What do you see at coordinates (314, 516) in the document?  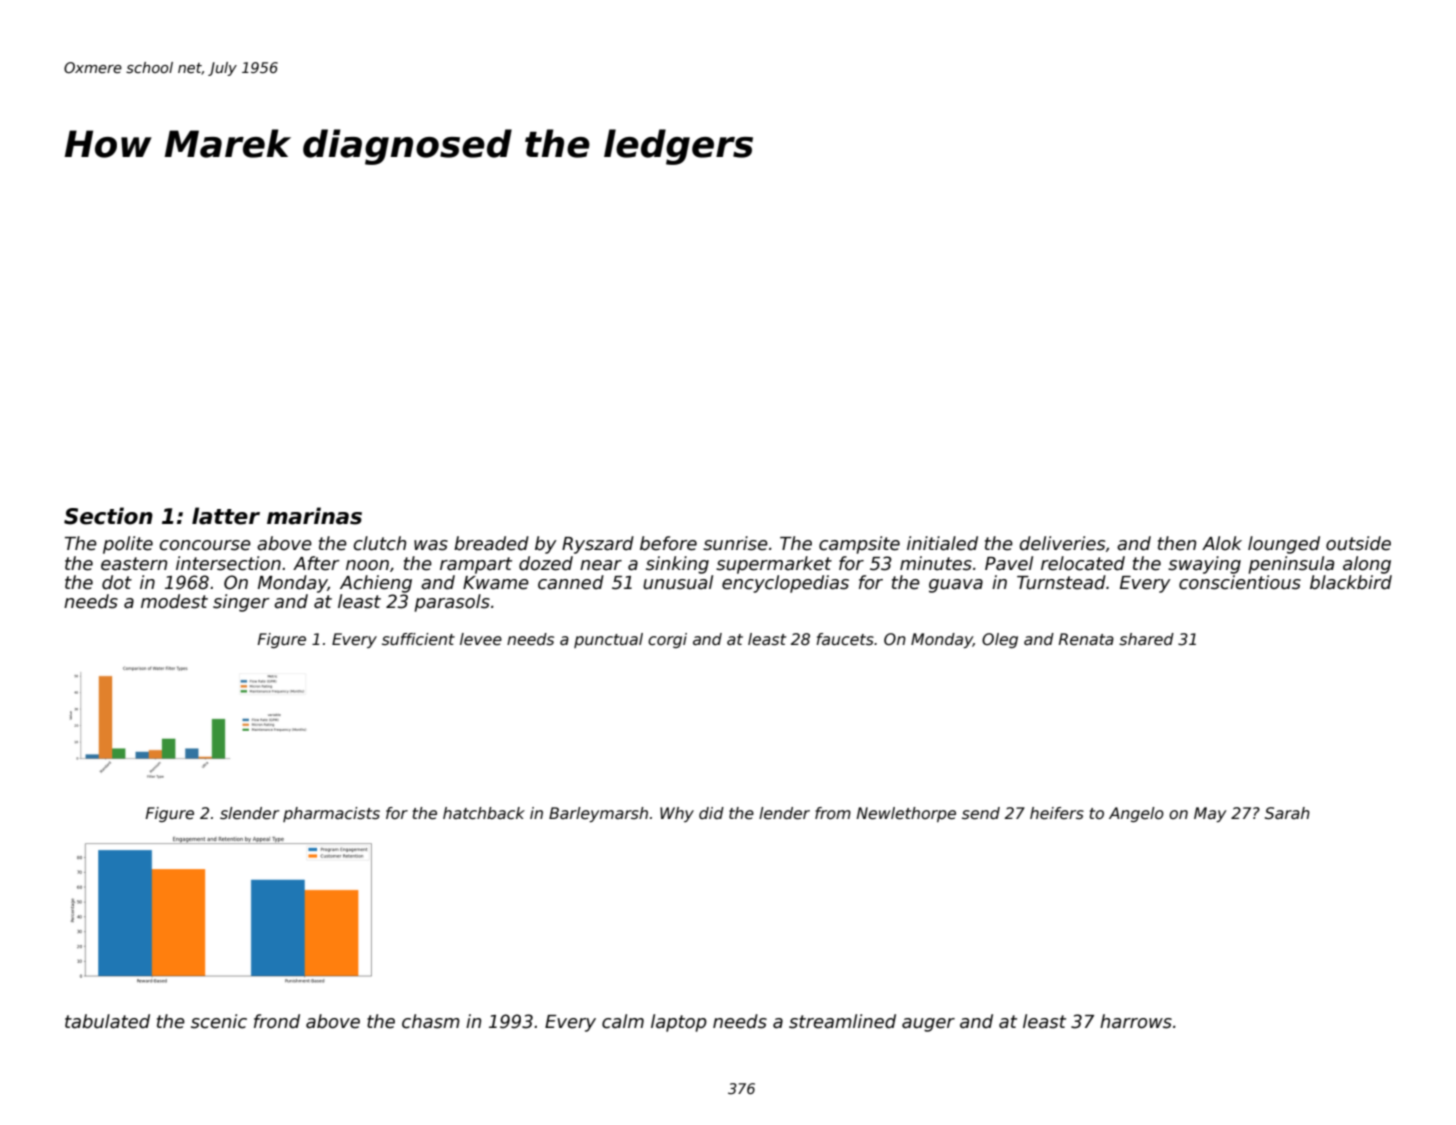 I see `marinas` at bounding box center [314, 516].
